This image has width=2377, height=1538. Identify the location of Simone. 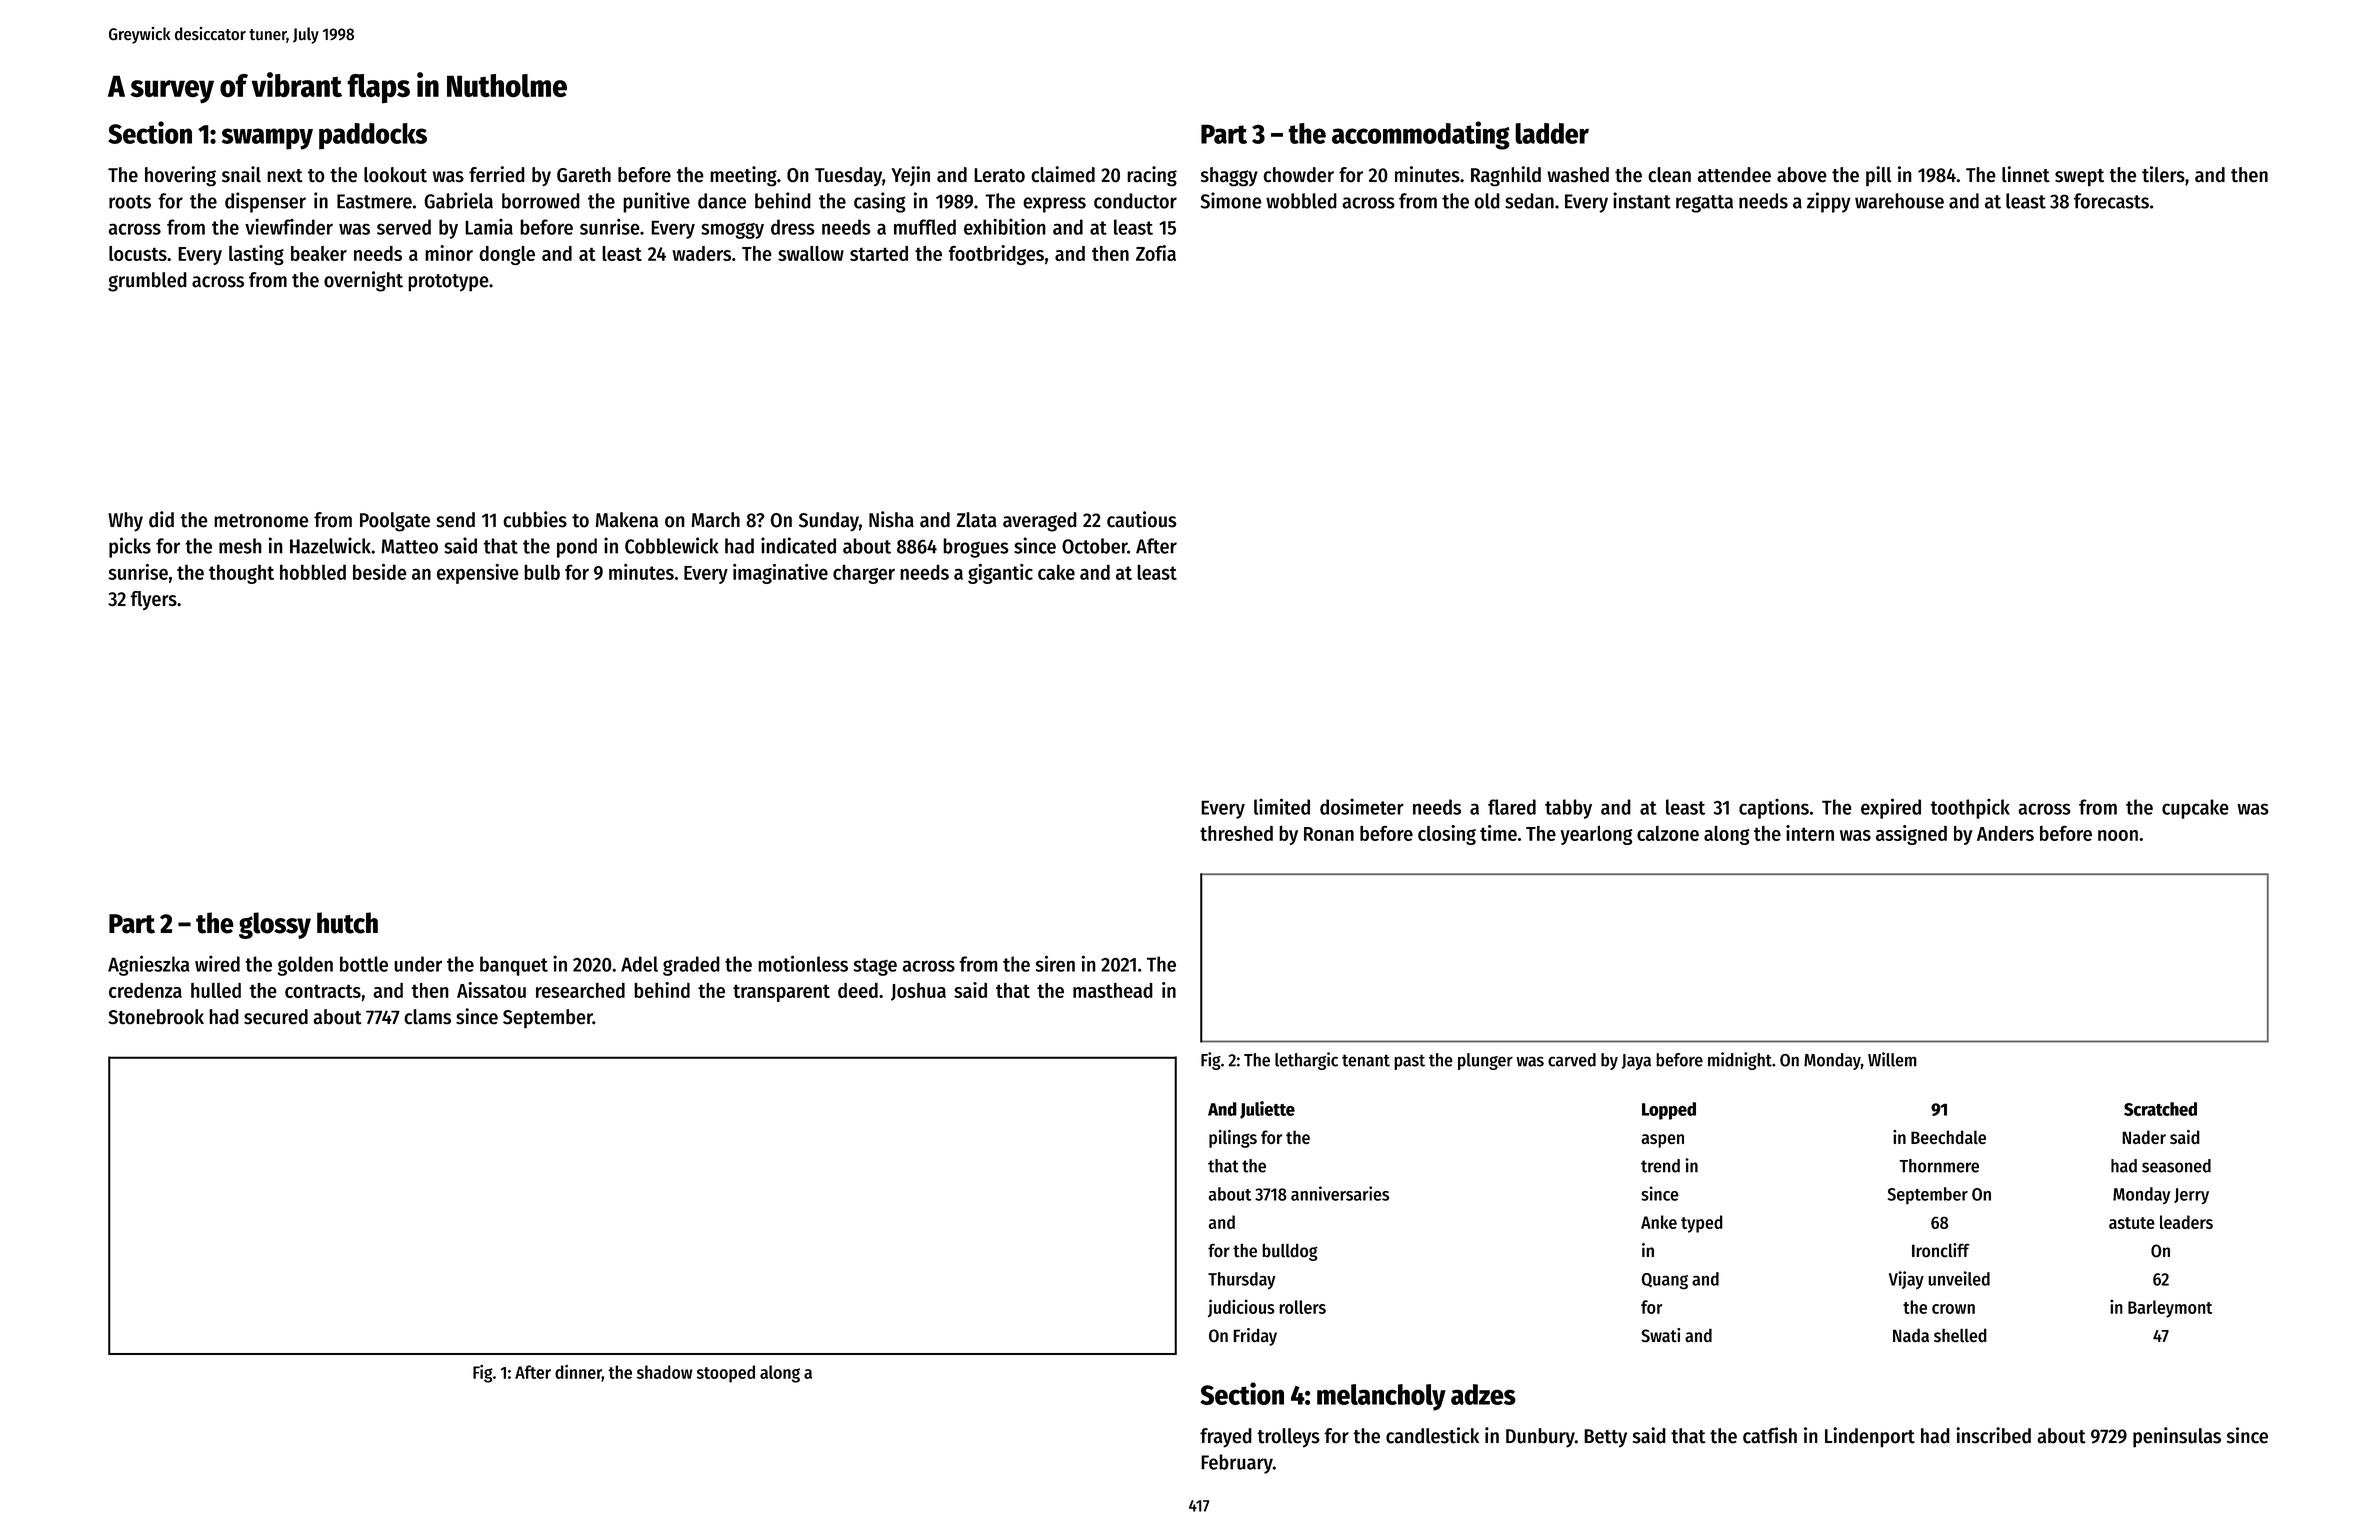
(1231, 200).
